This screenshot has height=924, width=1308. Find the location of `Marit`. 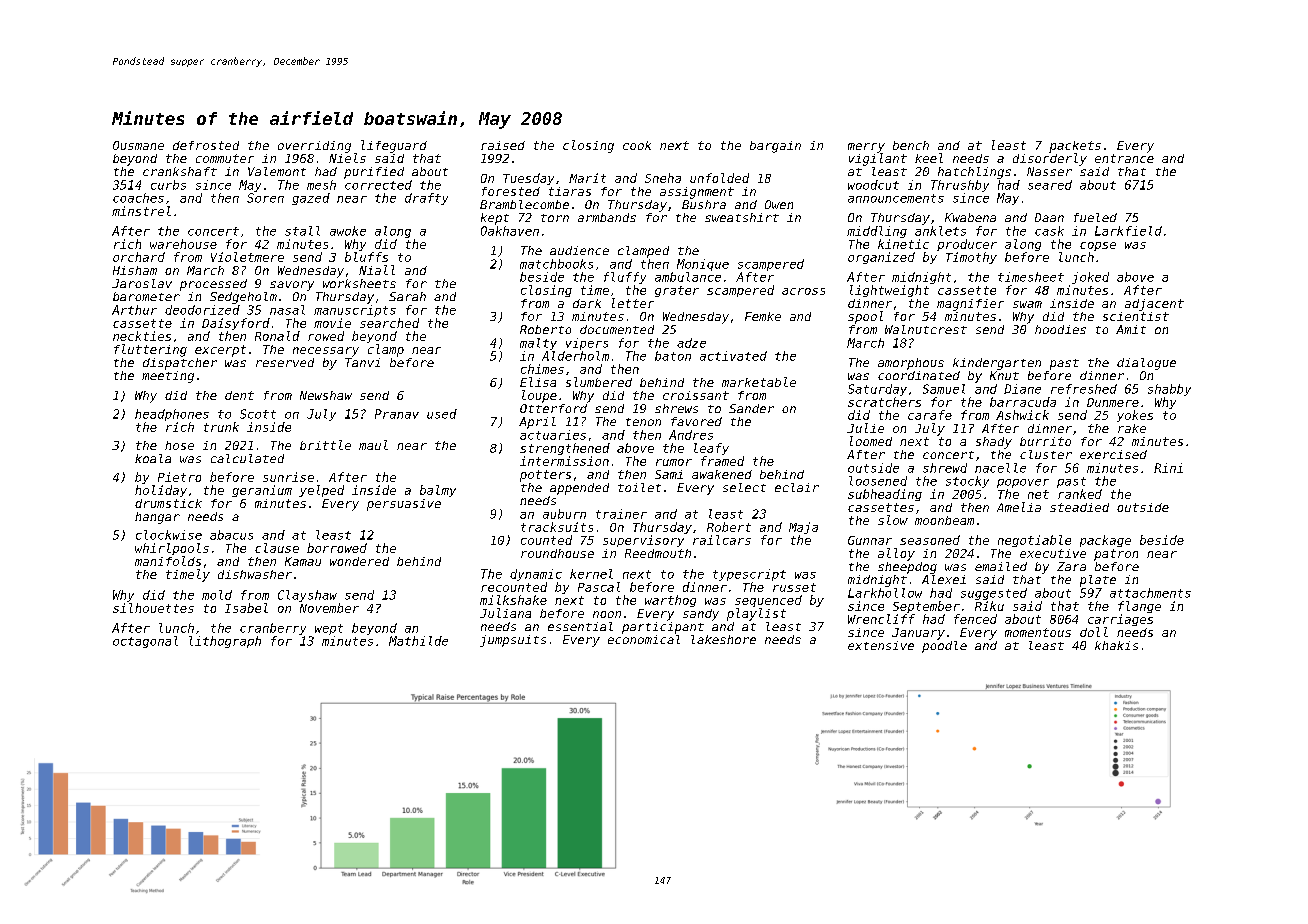

Marit is located at coordinates (587, 178).
